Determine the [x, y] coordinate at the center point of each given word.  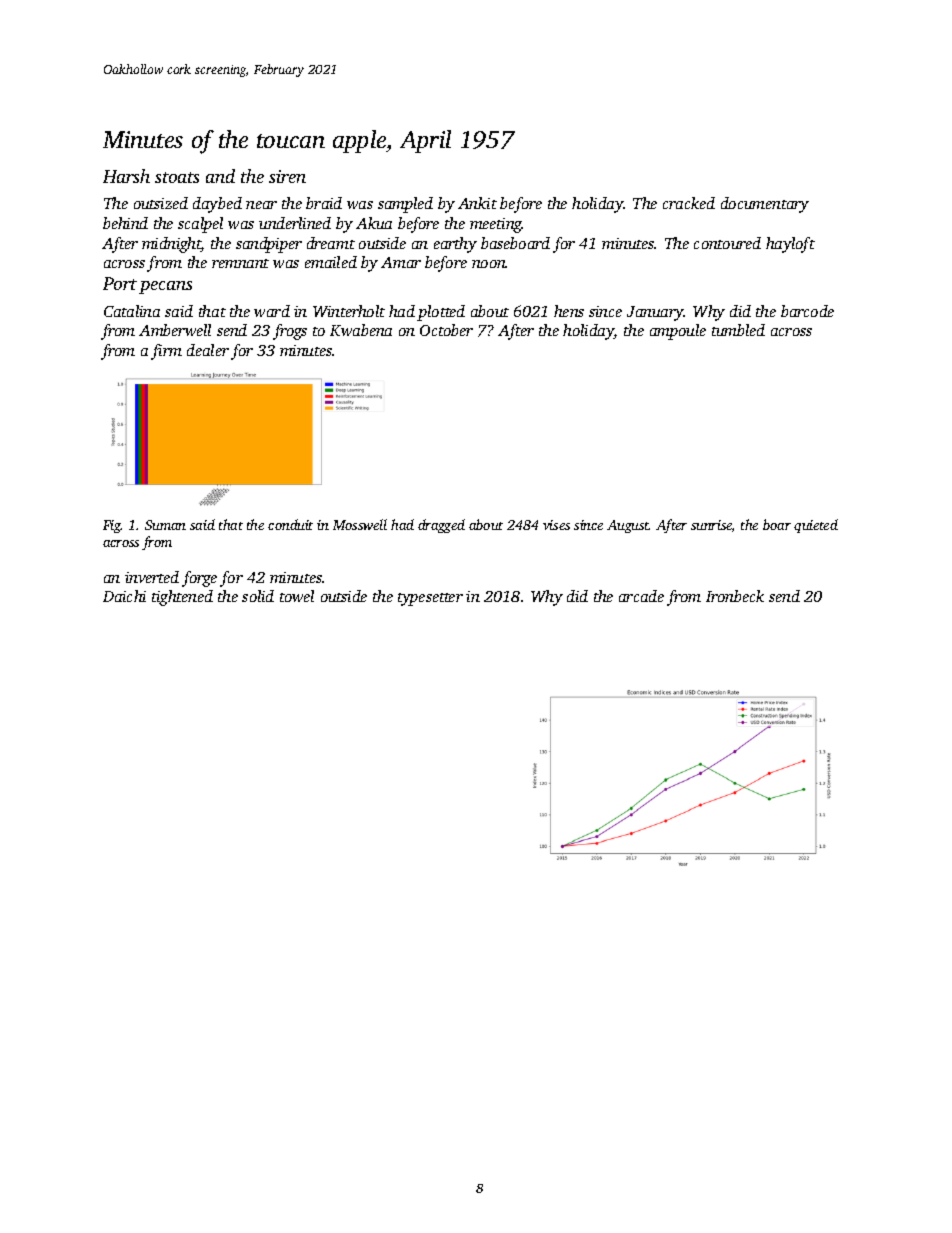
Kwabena [361, 330]
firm [166, 352]
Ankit [477, 203]
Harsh [126, 176]
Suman [165, 525]
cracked [689, 203]
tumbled [738, 330]
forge [199, 579]
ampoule [678, 332]
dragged [441, 526]
